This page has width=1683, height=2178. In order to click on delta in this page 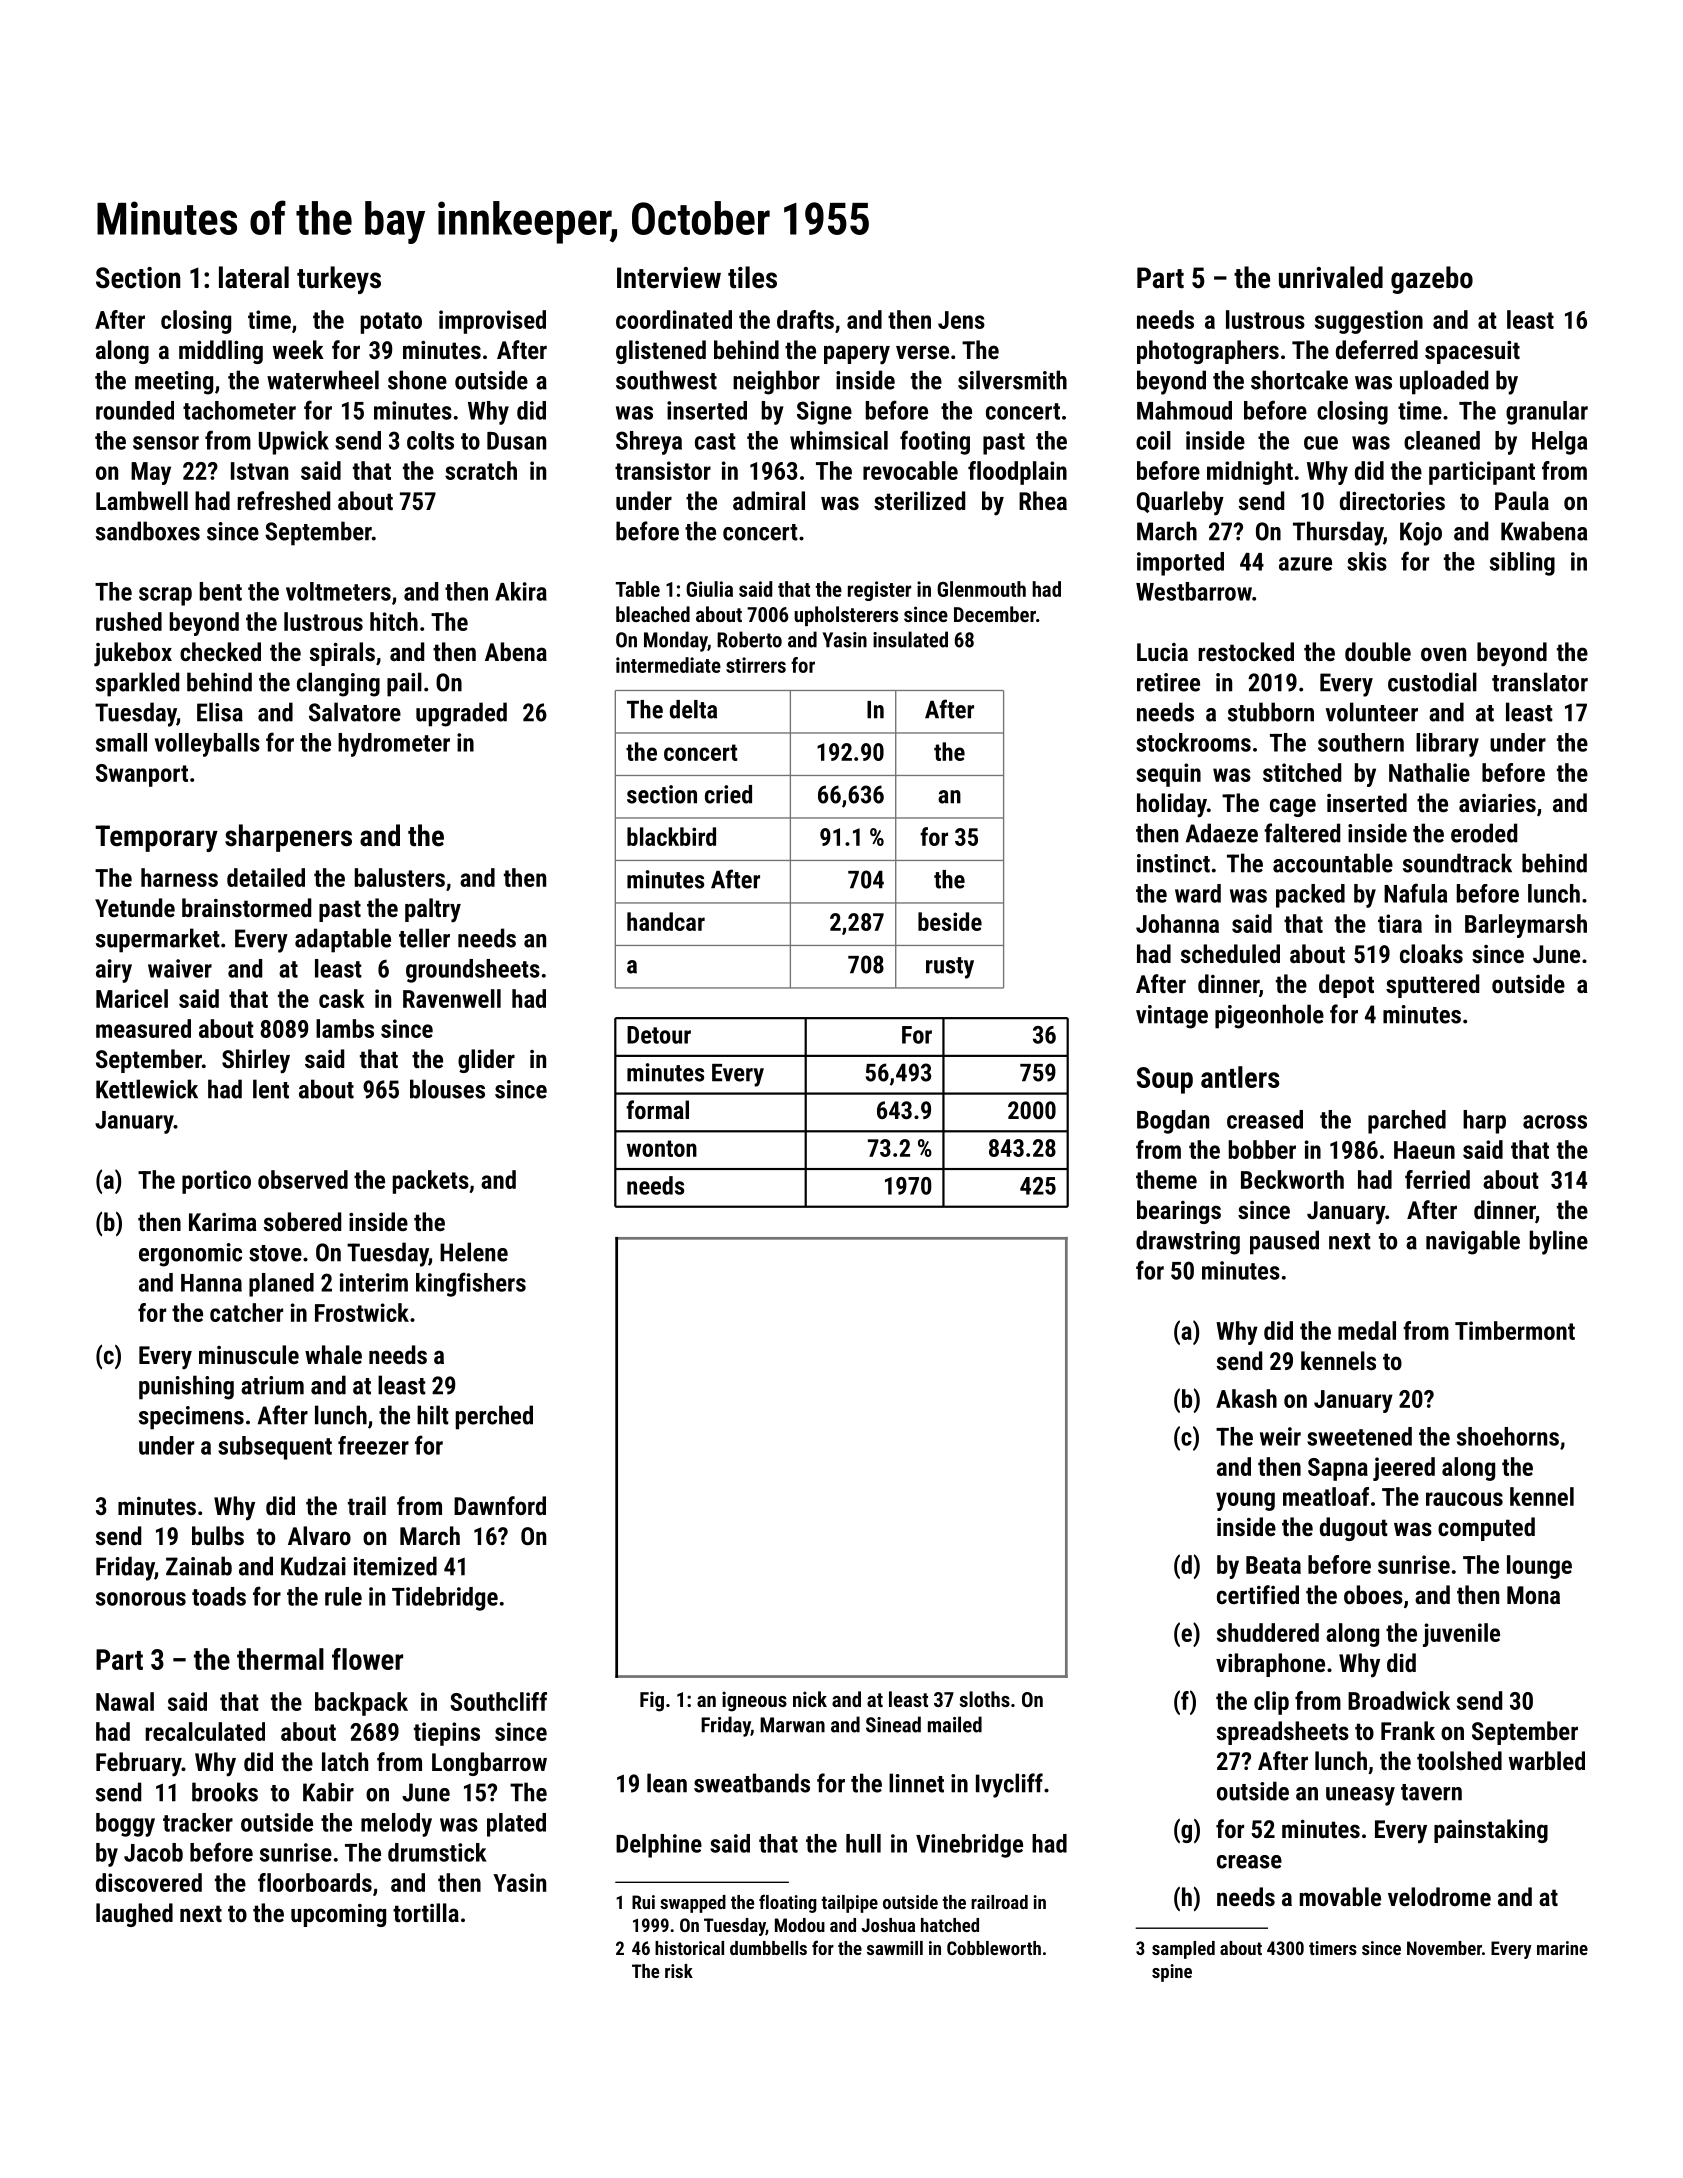, I will do `click(693, 709)`.
